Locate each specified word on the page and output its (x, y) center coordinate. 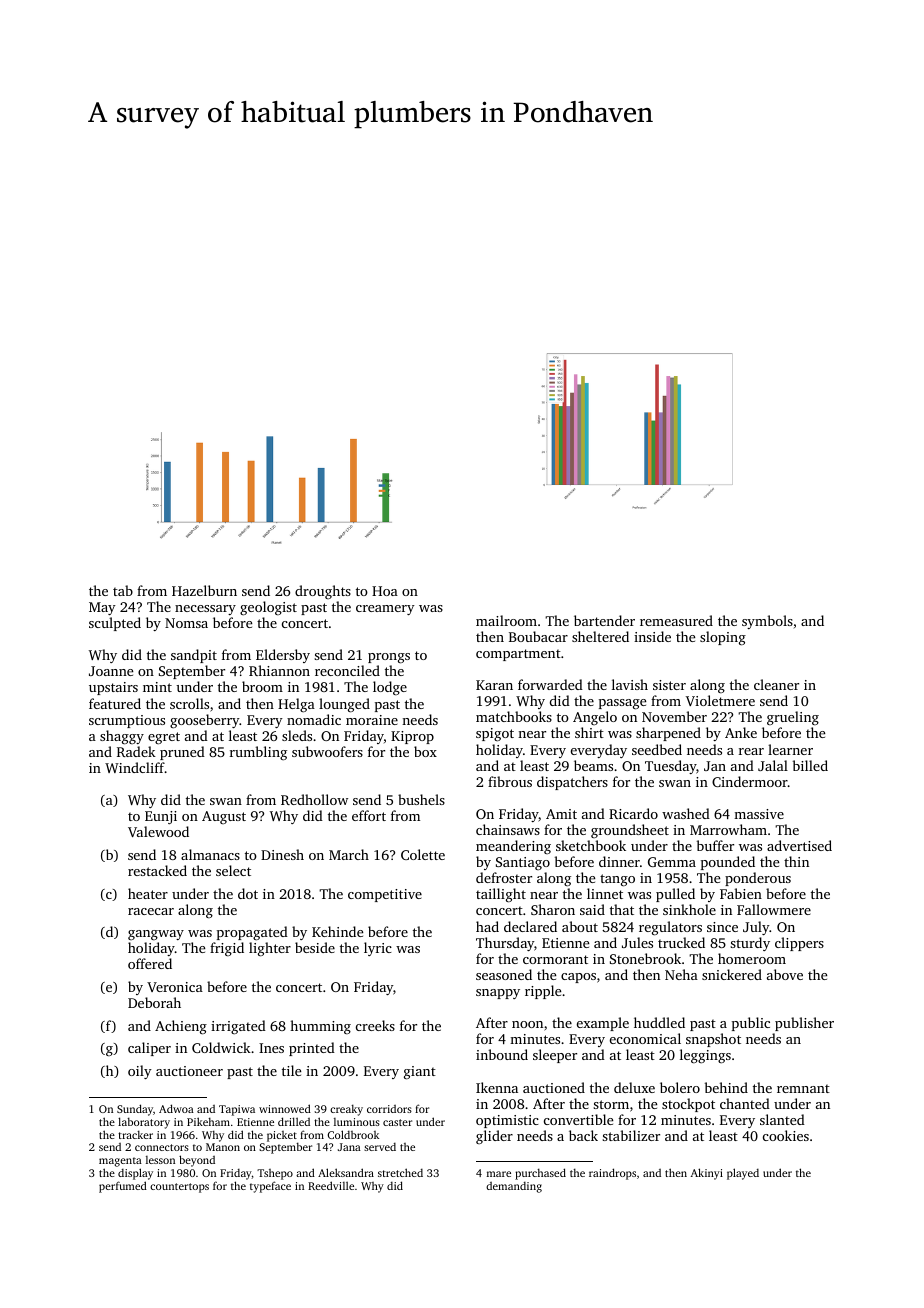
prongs (389, 658)
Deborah (154, 1002)
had (487, 926)
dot (248, 893)
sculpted (115, 624)
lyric (378, 949)
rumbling (258, 753)
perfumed (123, 1187)
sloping (723, 638)
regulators (670, 928)
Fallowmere (774, 909)
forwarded (550, 684)
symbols (767, 622)
